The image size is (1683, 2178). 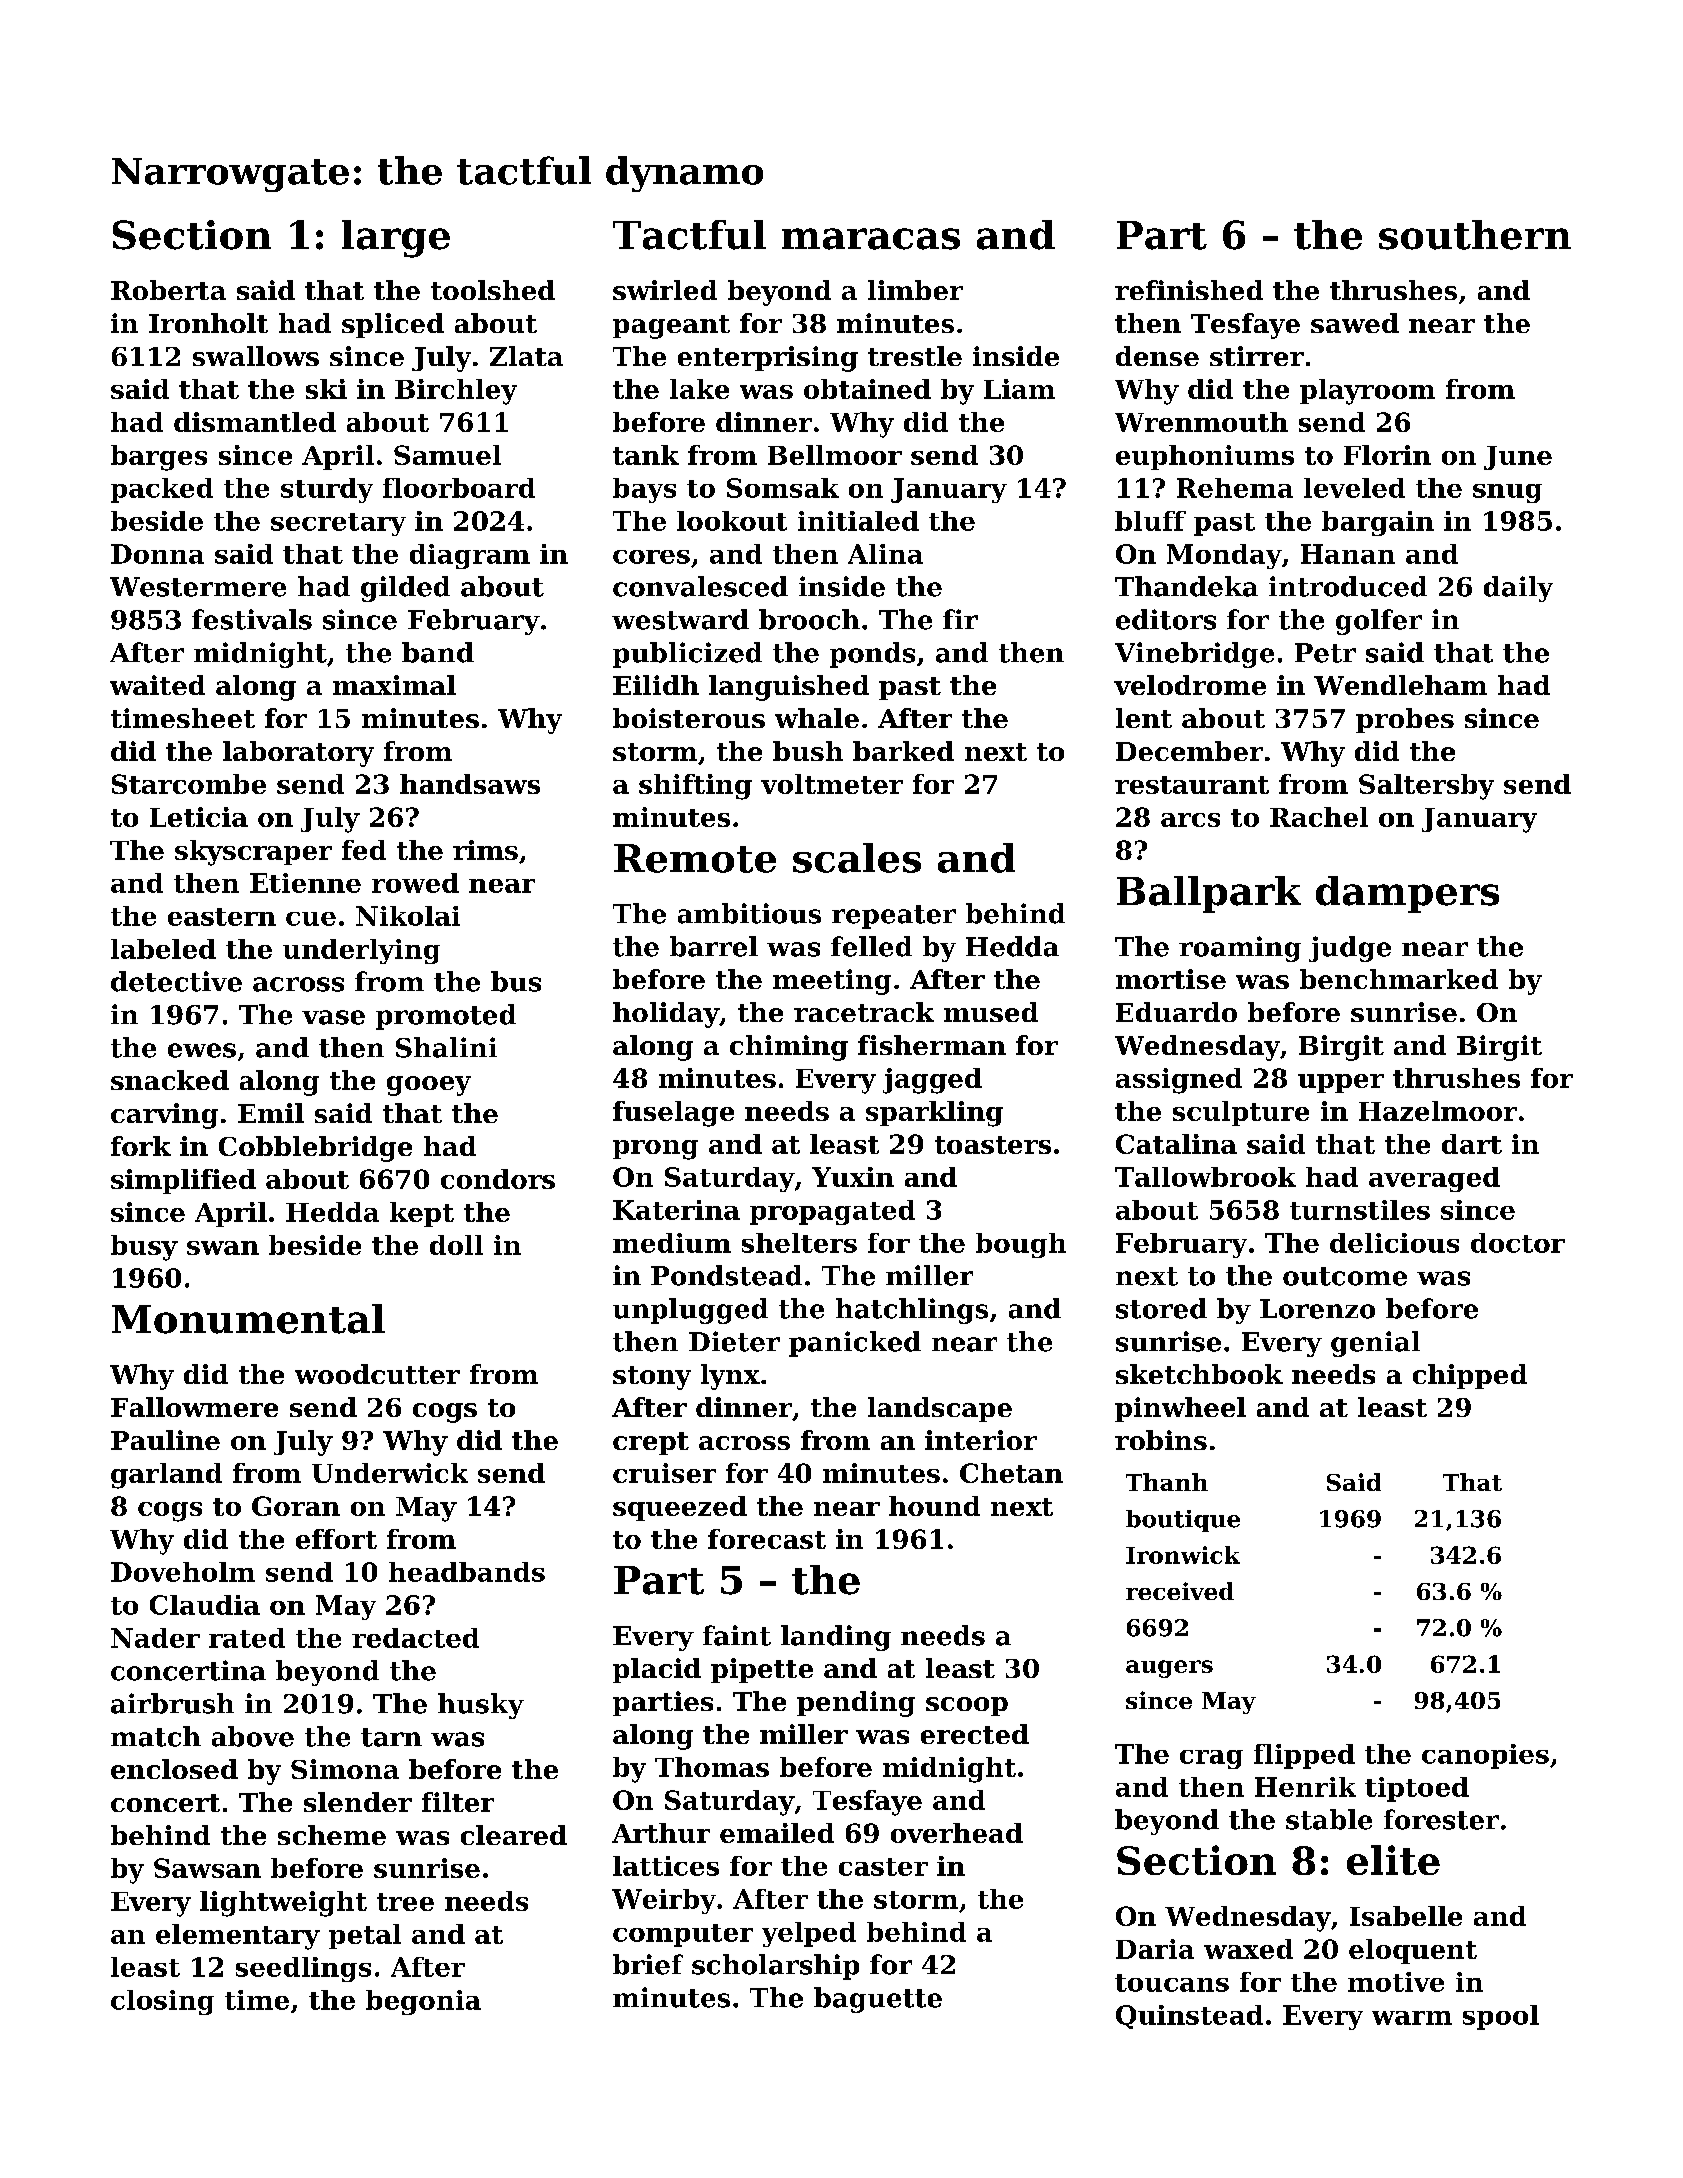 I want to click on closing, so click(x=162, y=2002).
